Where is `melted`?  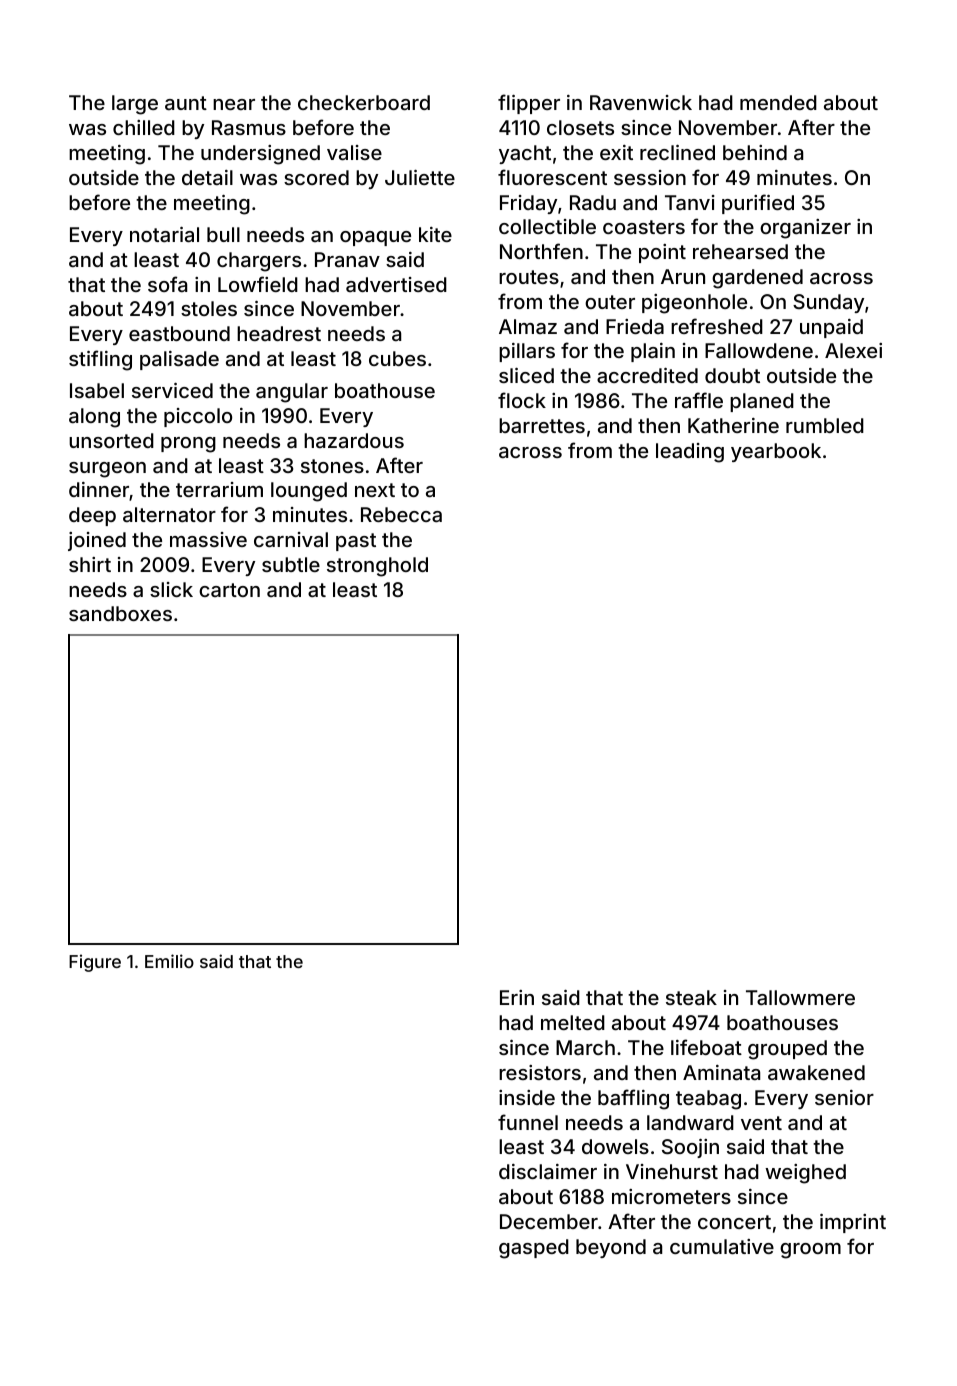
melted is located at coordinates (573, 1022).
